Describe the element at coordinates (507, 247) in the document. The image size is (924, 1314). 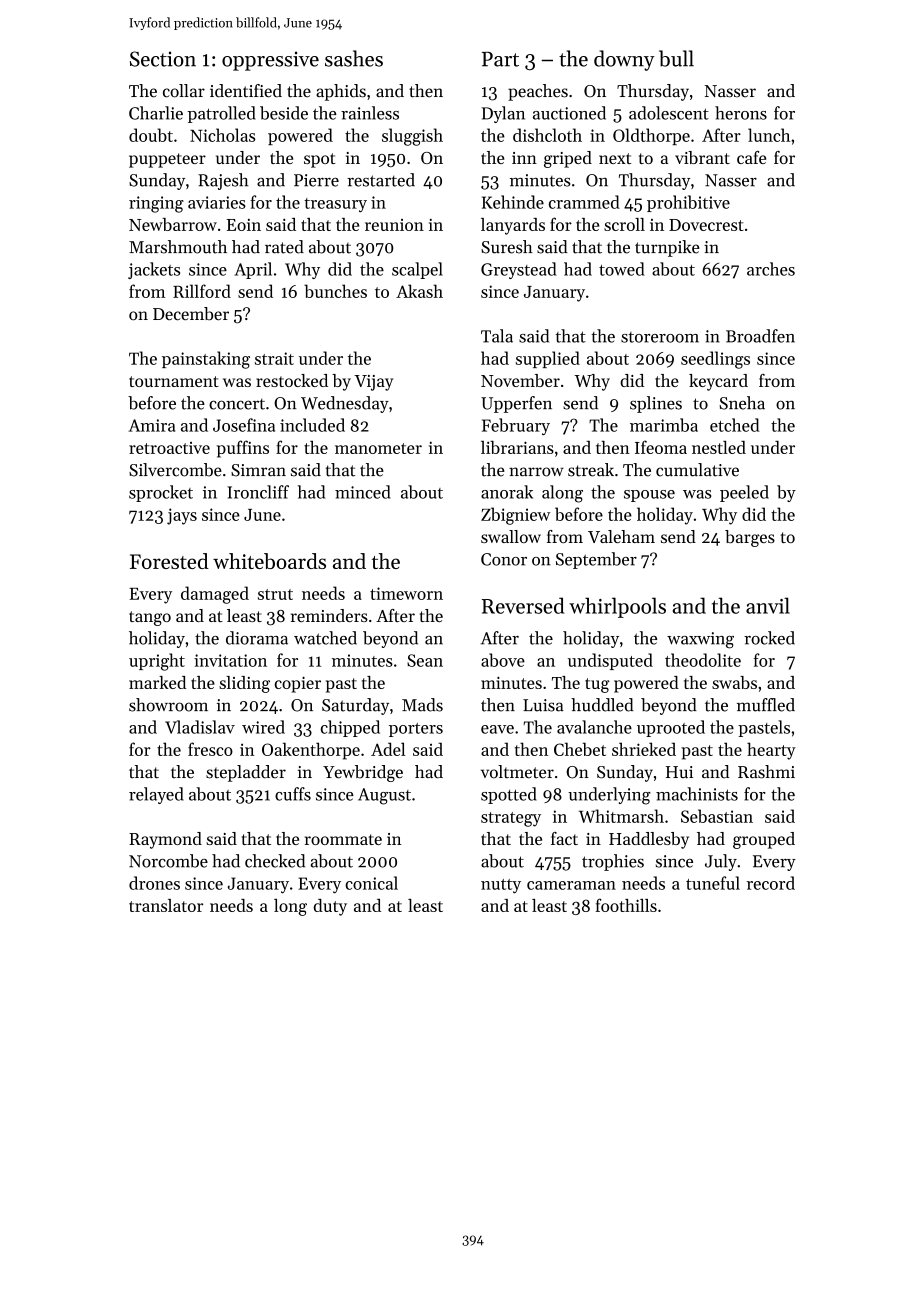
I see `Suresh` at that location.
